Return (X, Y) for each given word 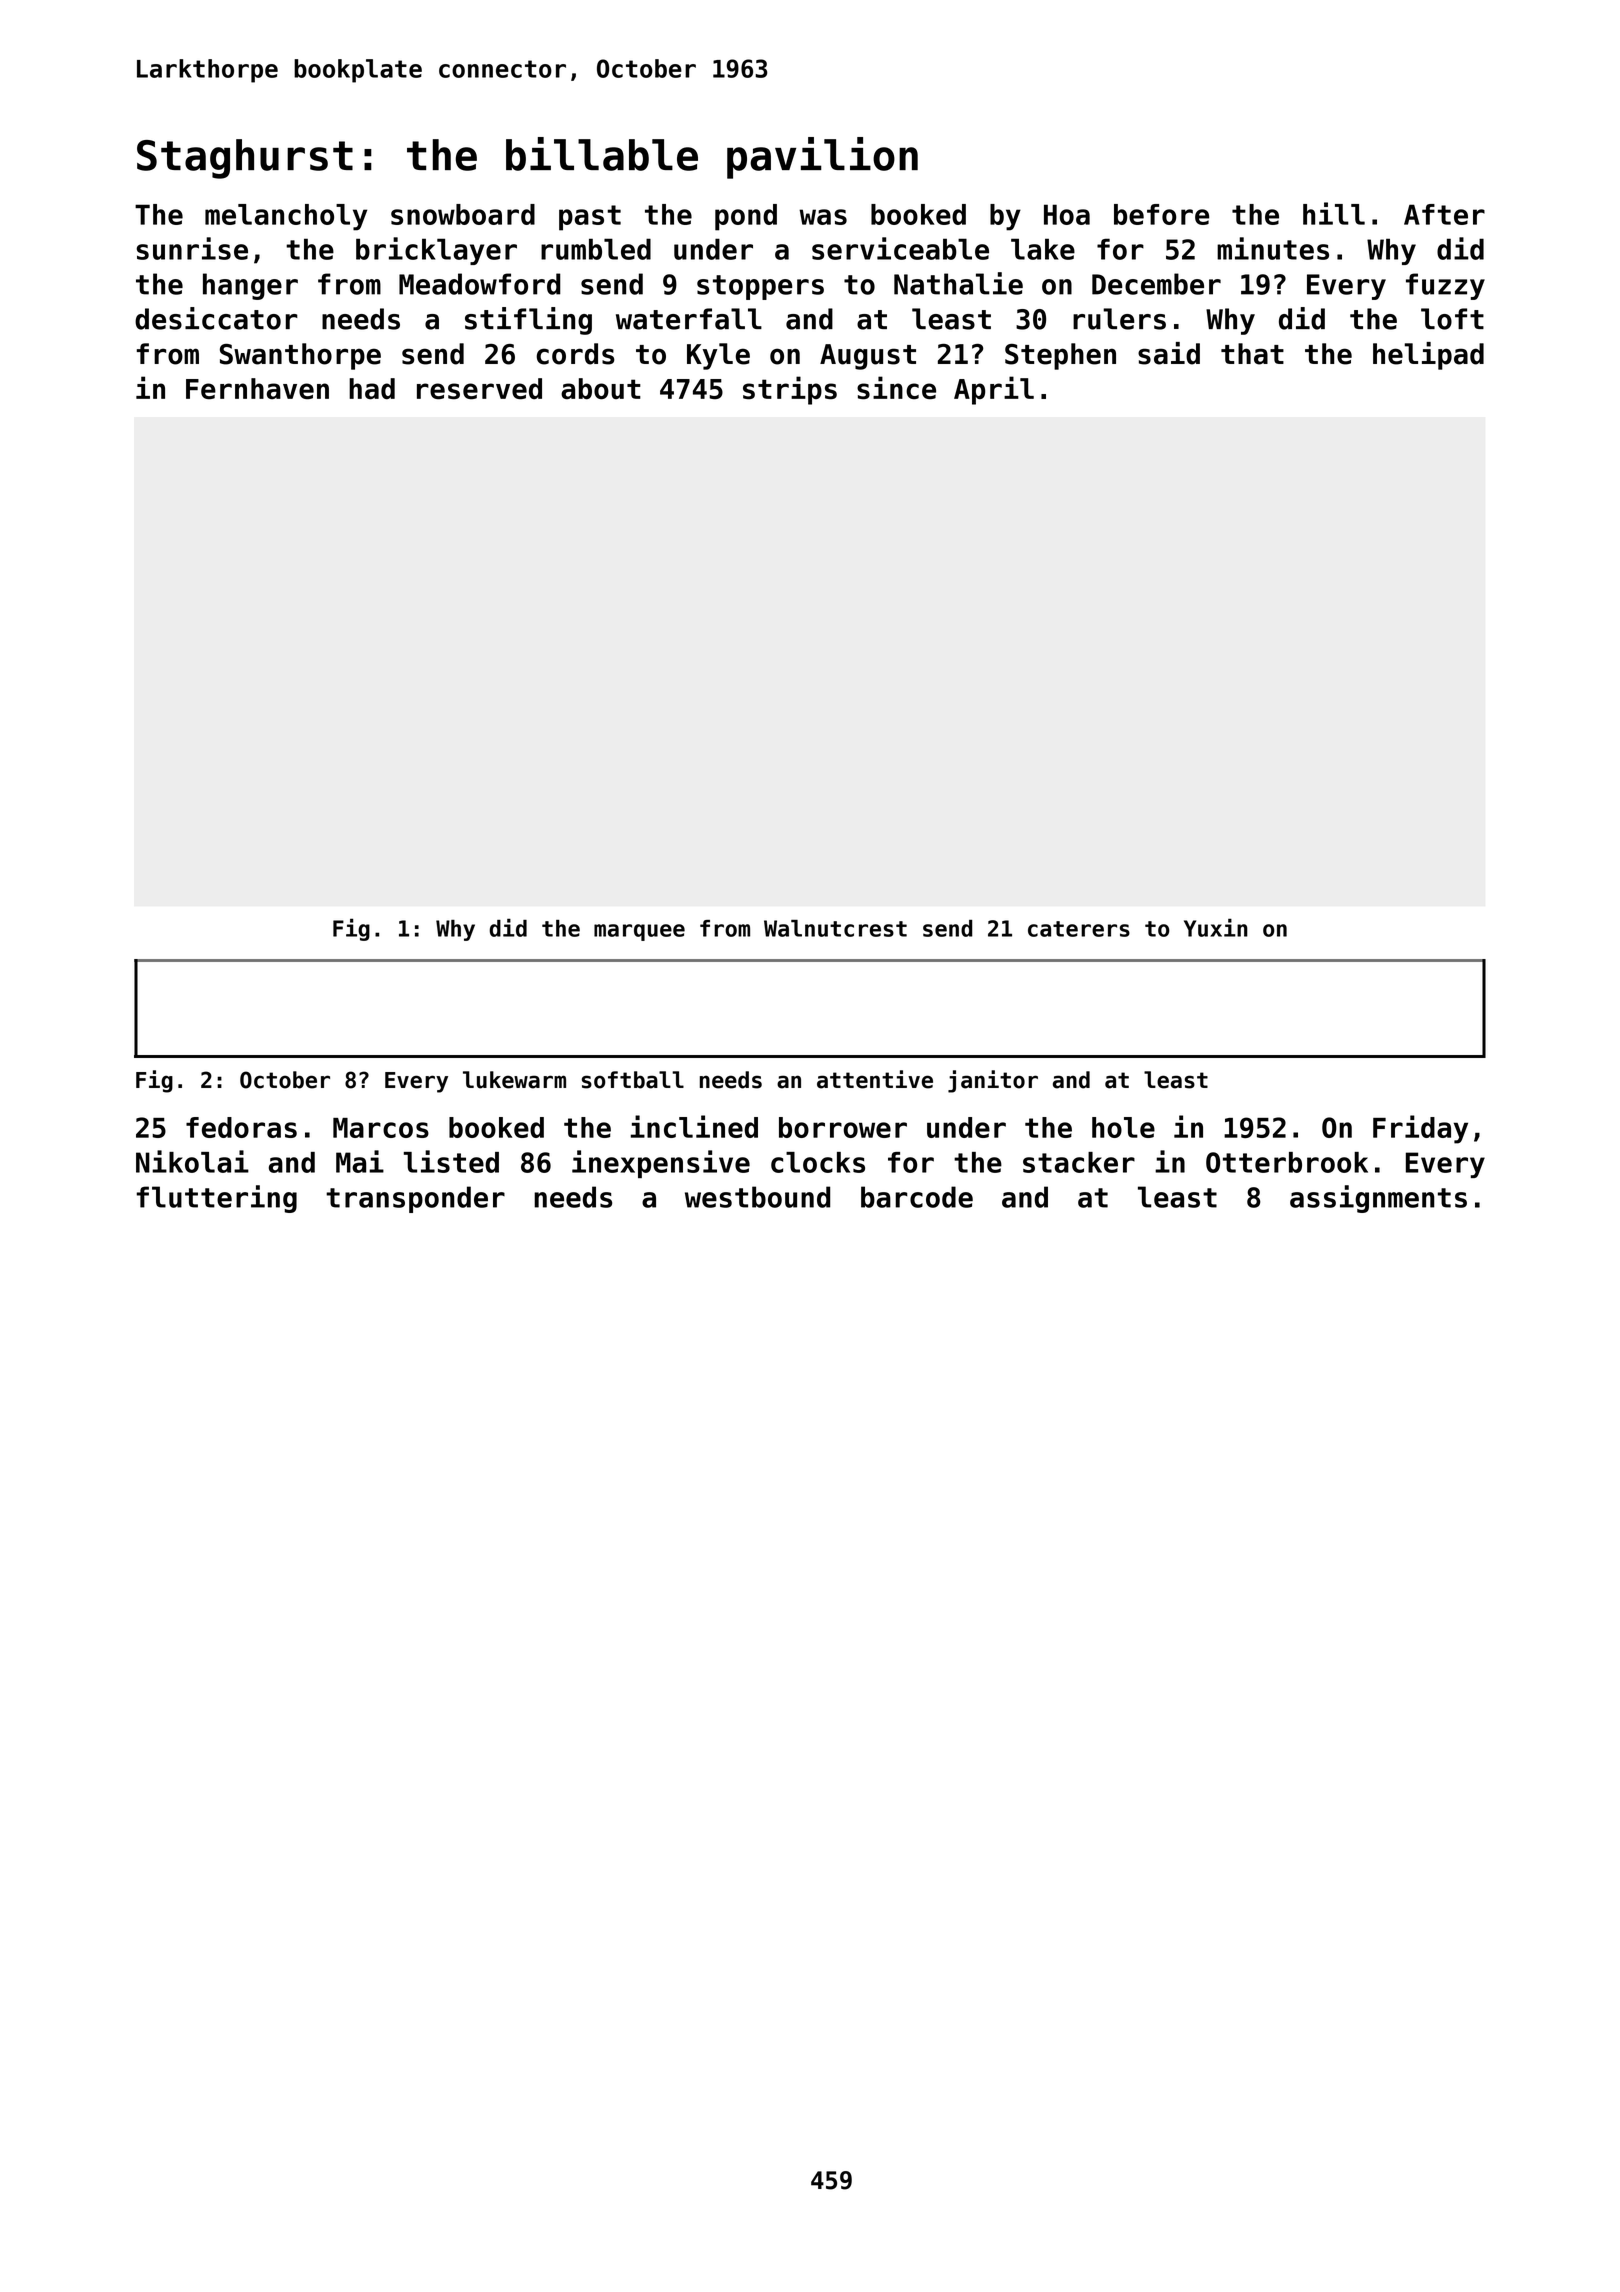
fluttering (217, 1199)
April (994, 390)
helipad (1428, 356)
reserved (479, 389)
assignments (1378, 1199)
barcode (917, 1197)
